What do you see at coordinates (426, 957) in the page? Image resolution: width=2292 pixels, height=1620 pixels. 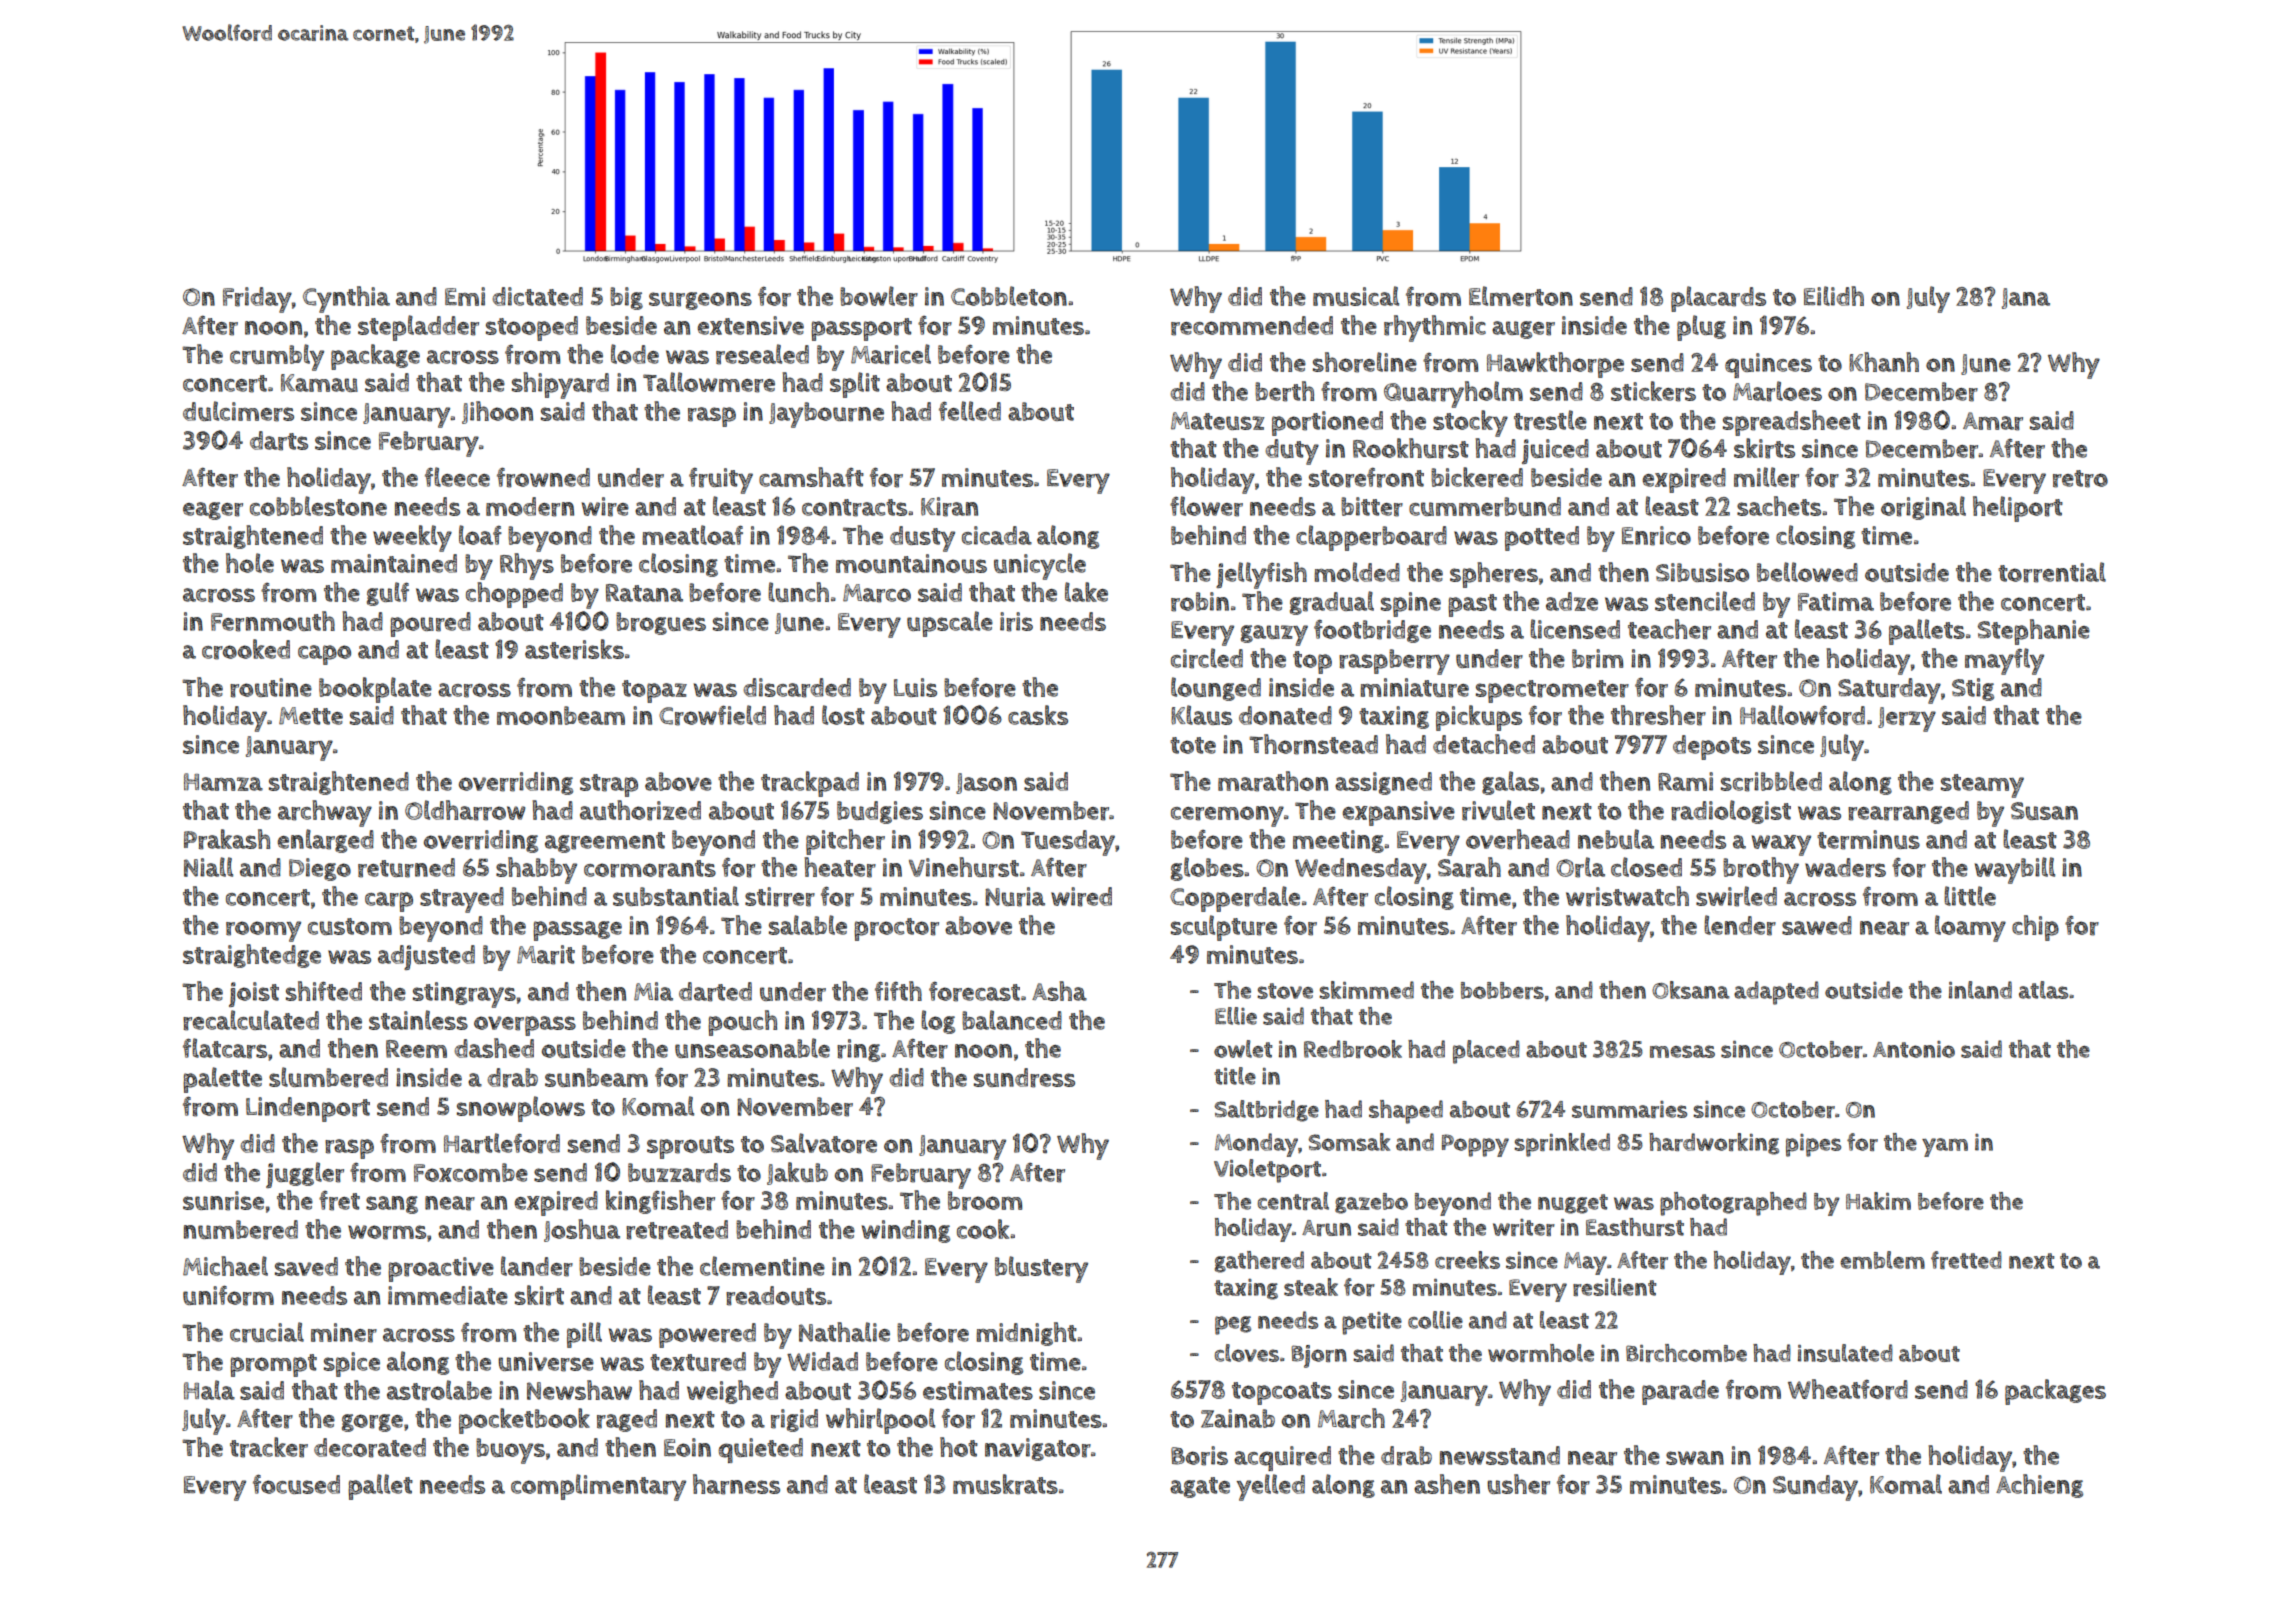 I see `adjusted` at bounding box center [426, 957].
